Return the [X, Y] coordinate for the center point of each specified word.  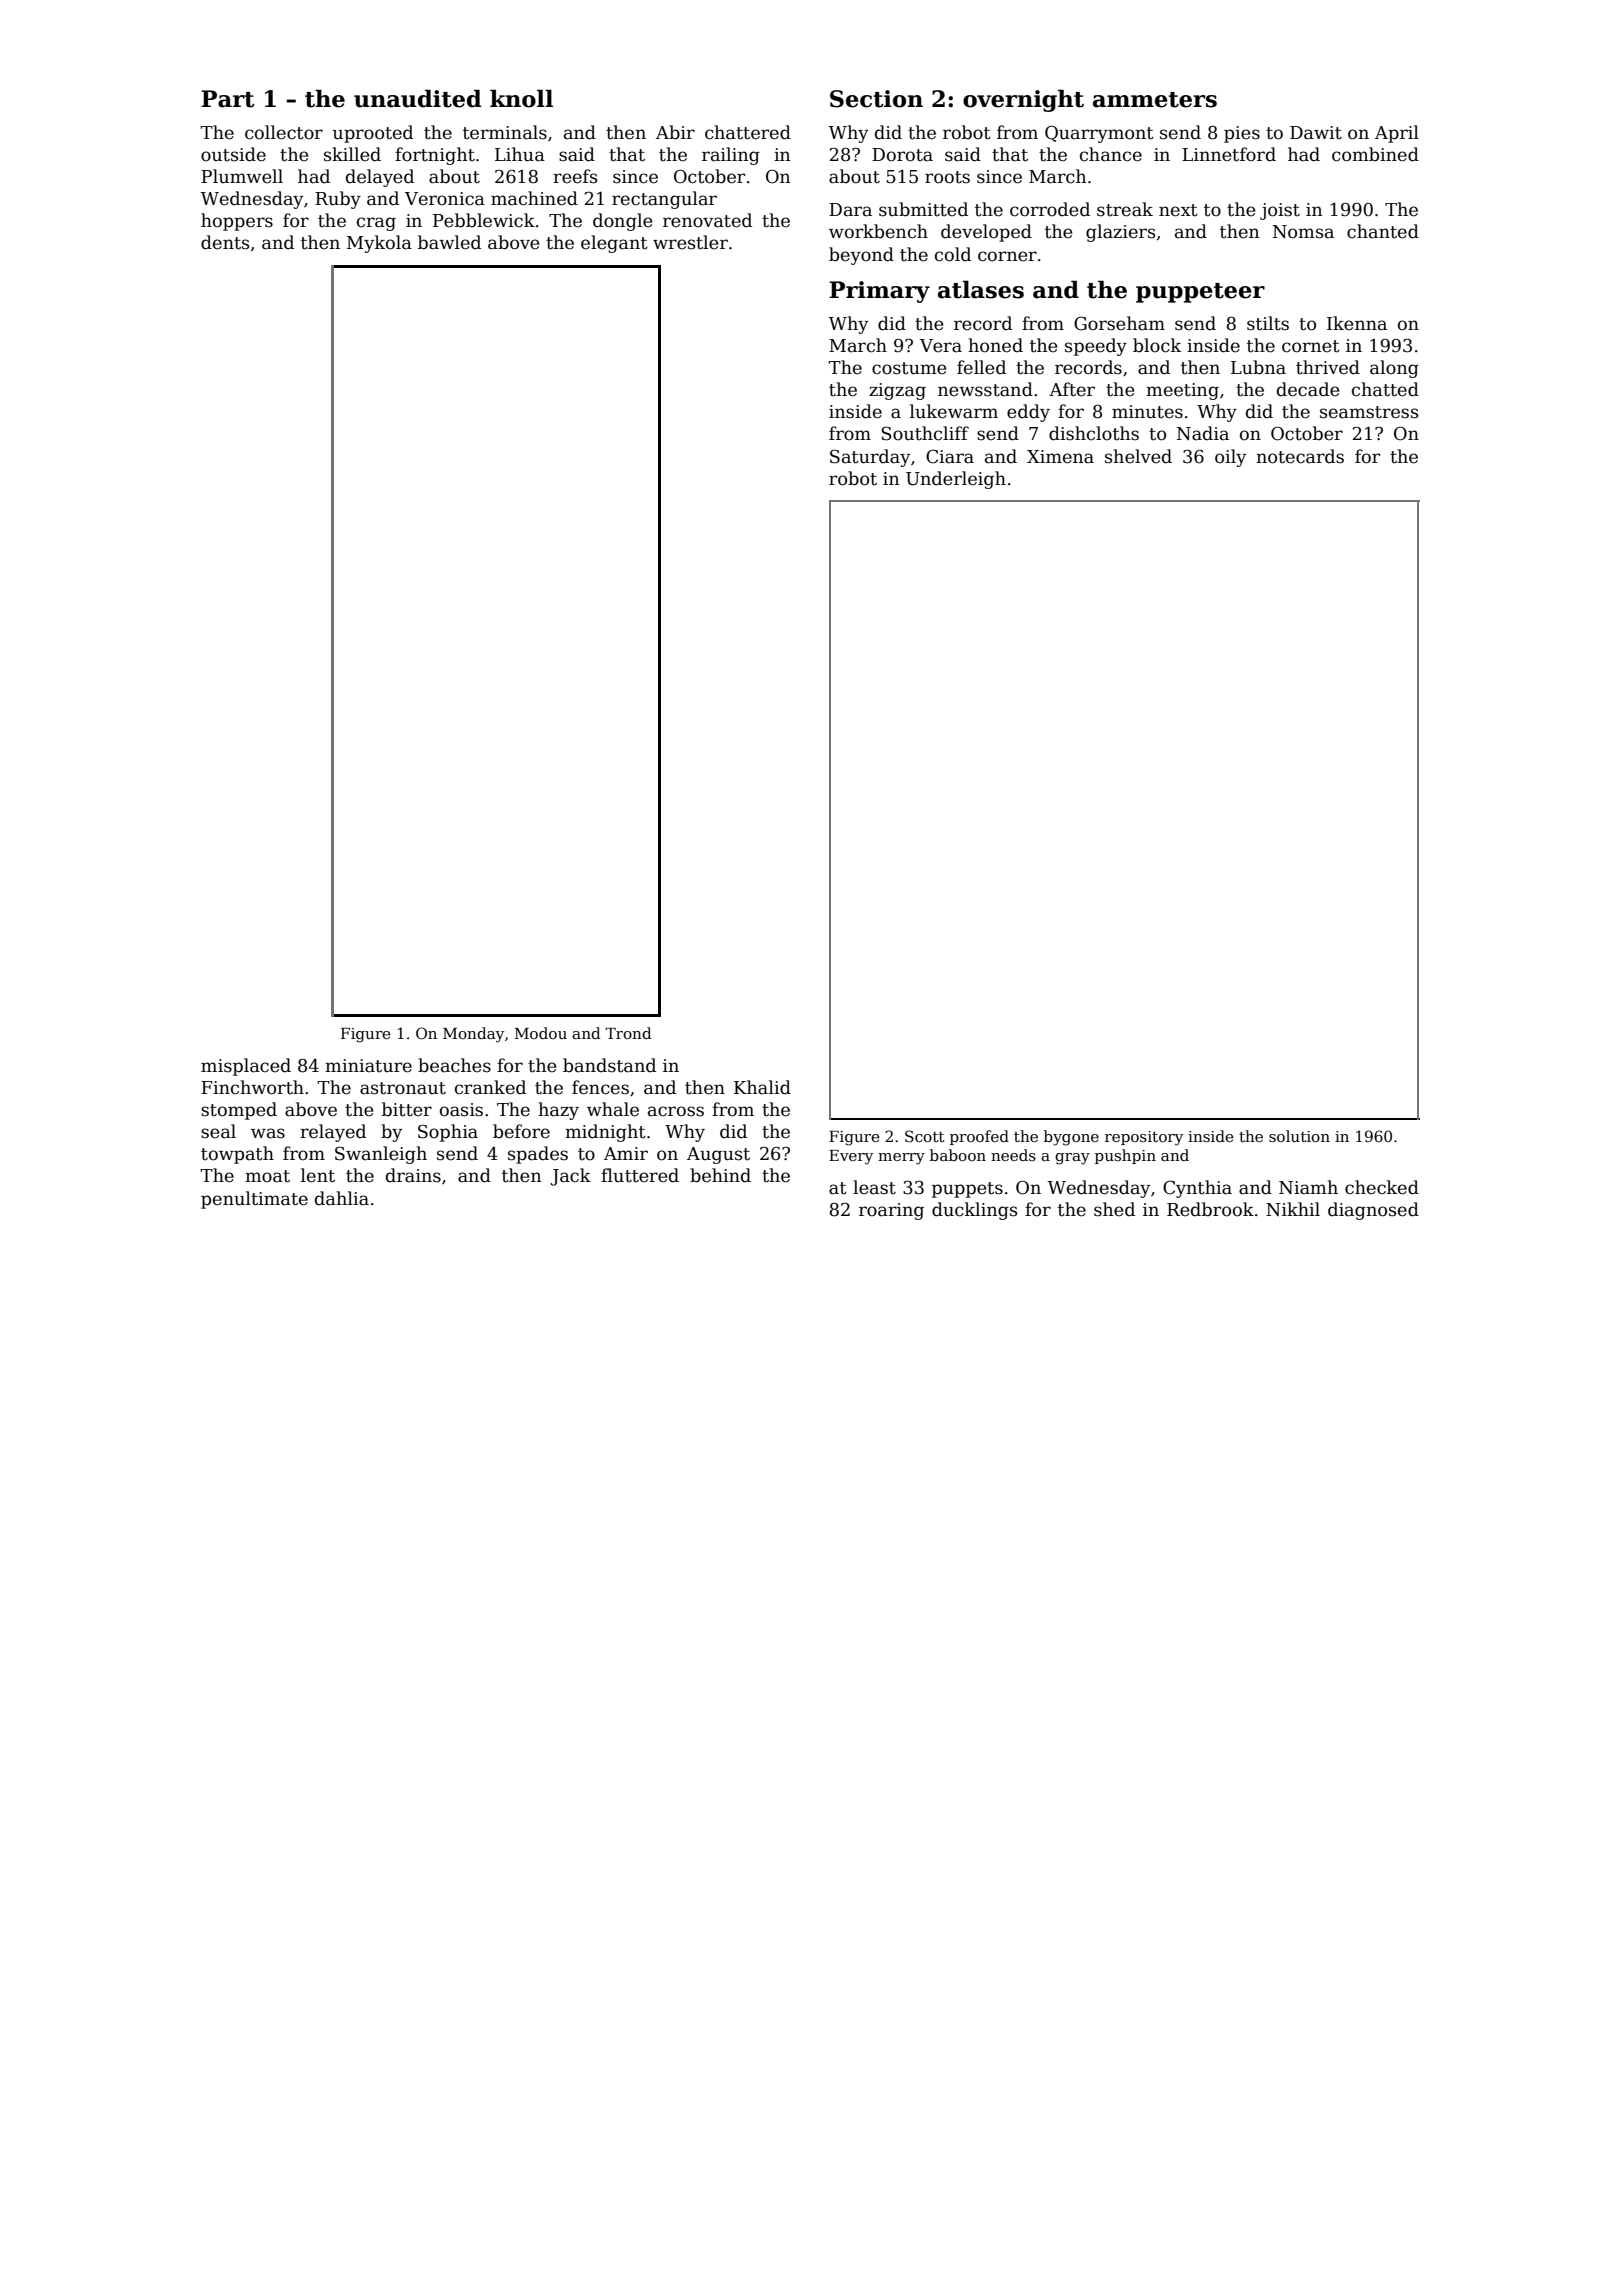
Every [851, 1157]
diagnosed [1373, 1211]
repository [1144, 1138]
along [1394, 369]
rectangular [664, 200]
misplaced [246, 1067]
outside [233, 154]
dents [225, 242]
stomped [239, 1111]
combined [1375, 154]
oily [1230, 458]
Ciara [950, 456]
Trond [628, 1033]
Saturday [870, 458]
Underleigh [956, 480]
